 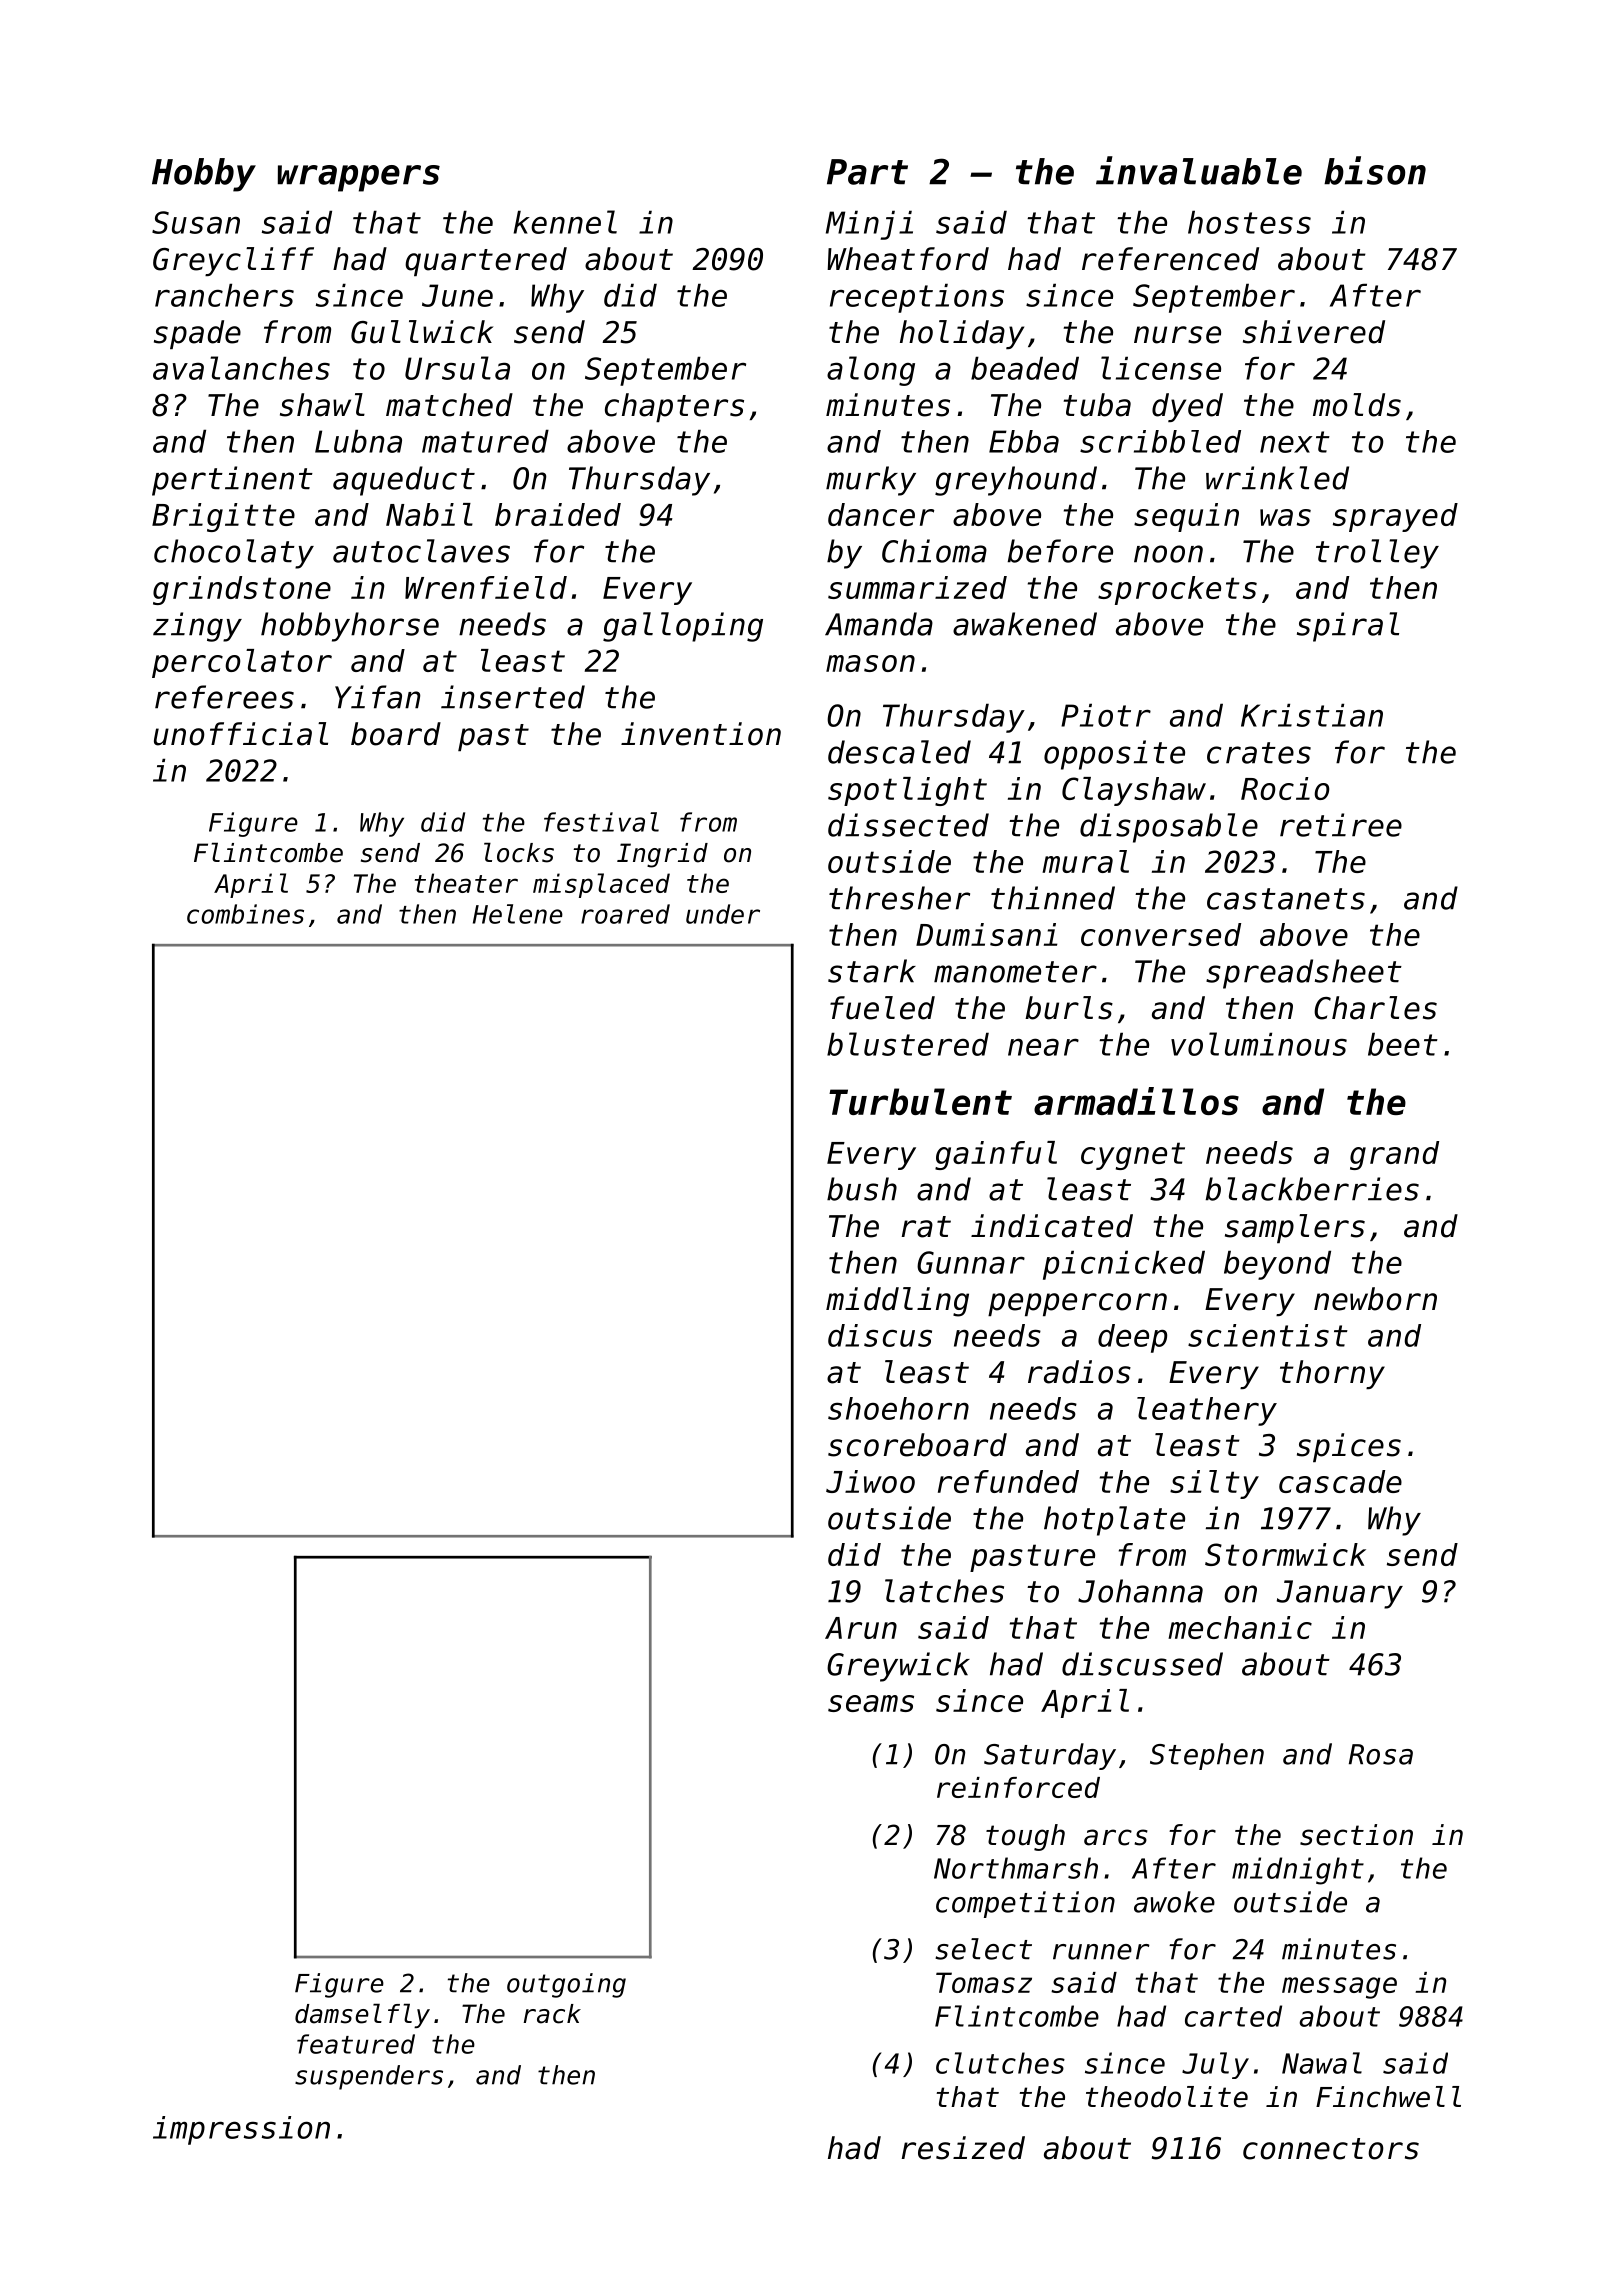 What do you see at coordinates (1375, 1008) in the screenshot?
I see `Charles` at bounding box center [1375, 1008].
